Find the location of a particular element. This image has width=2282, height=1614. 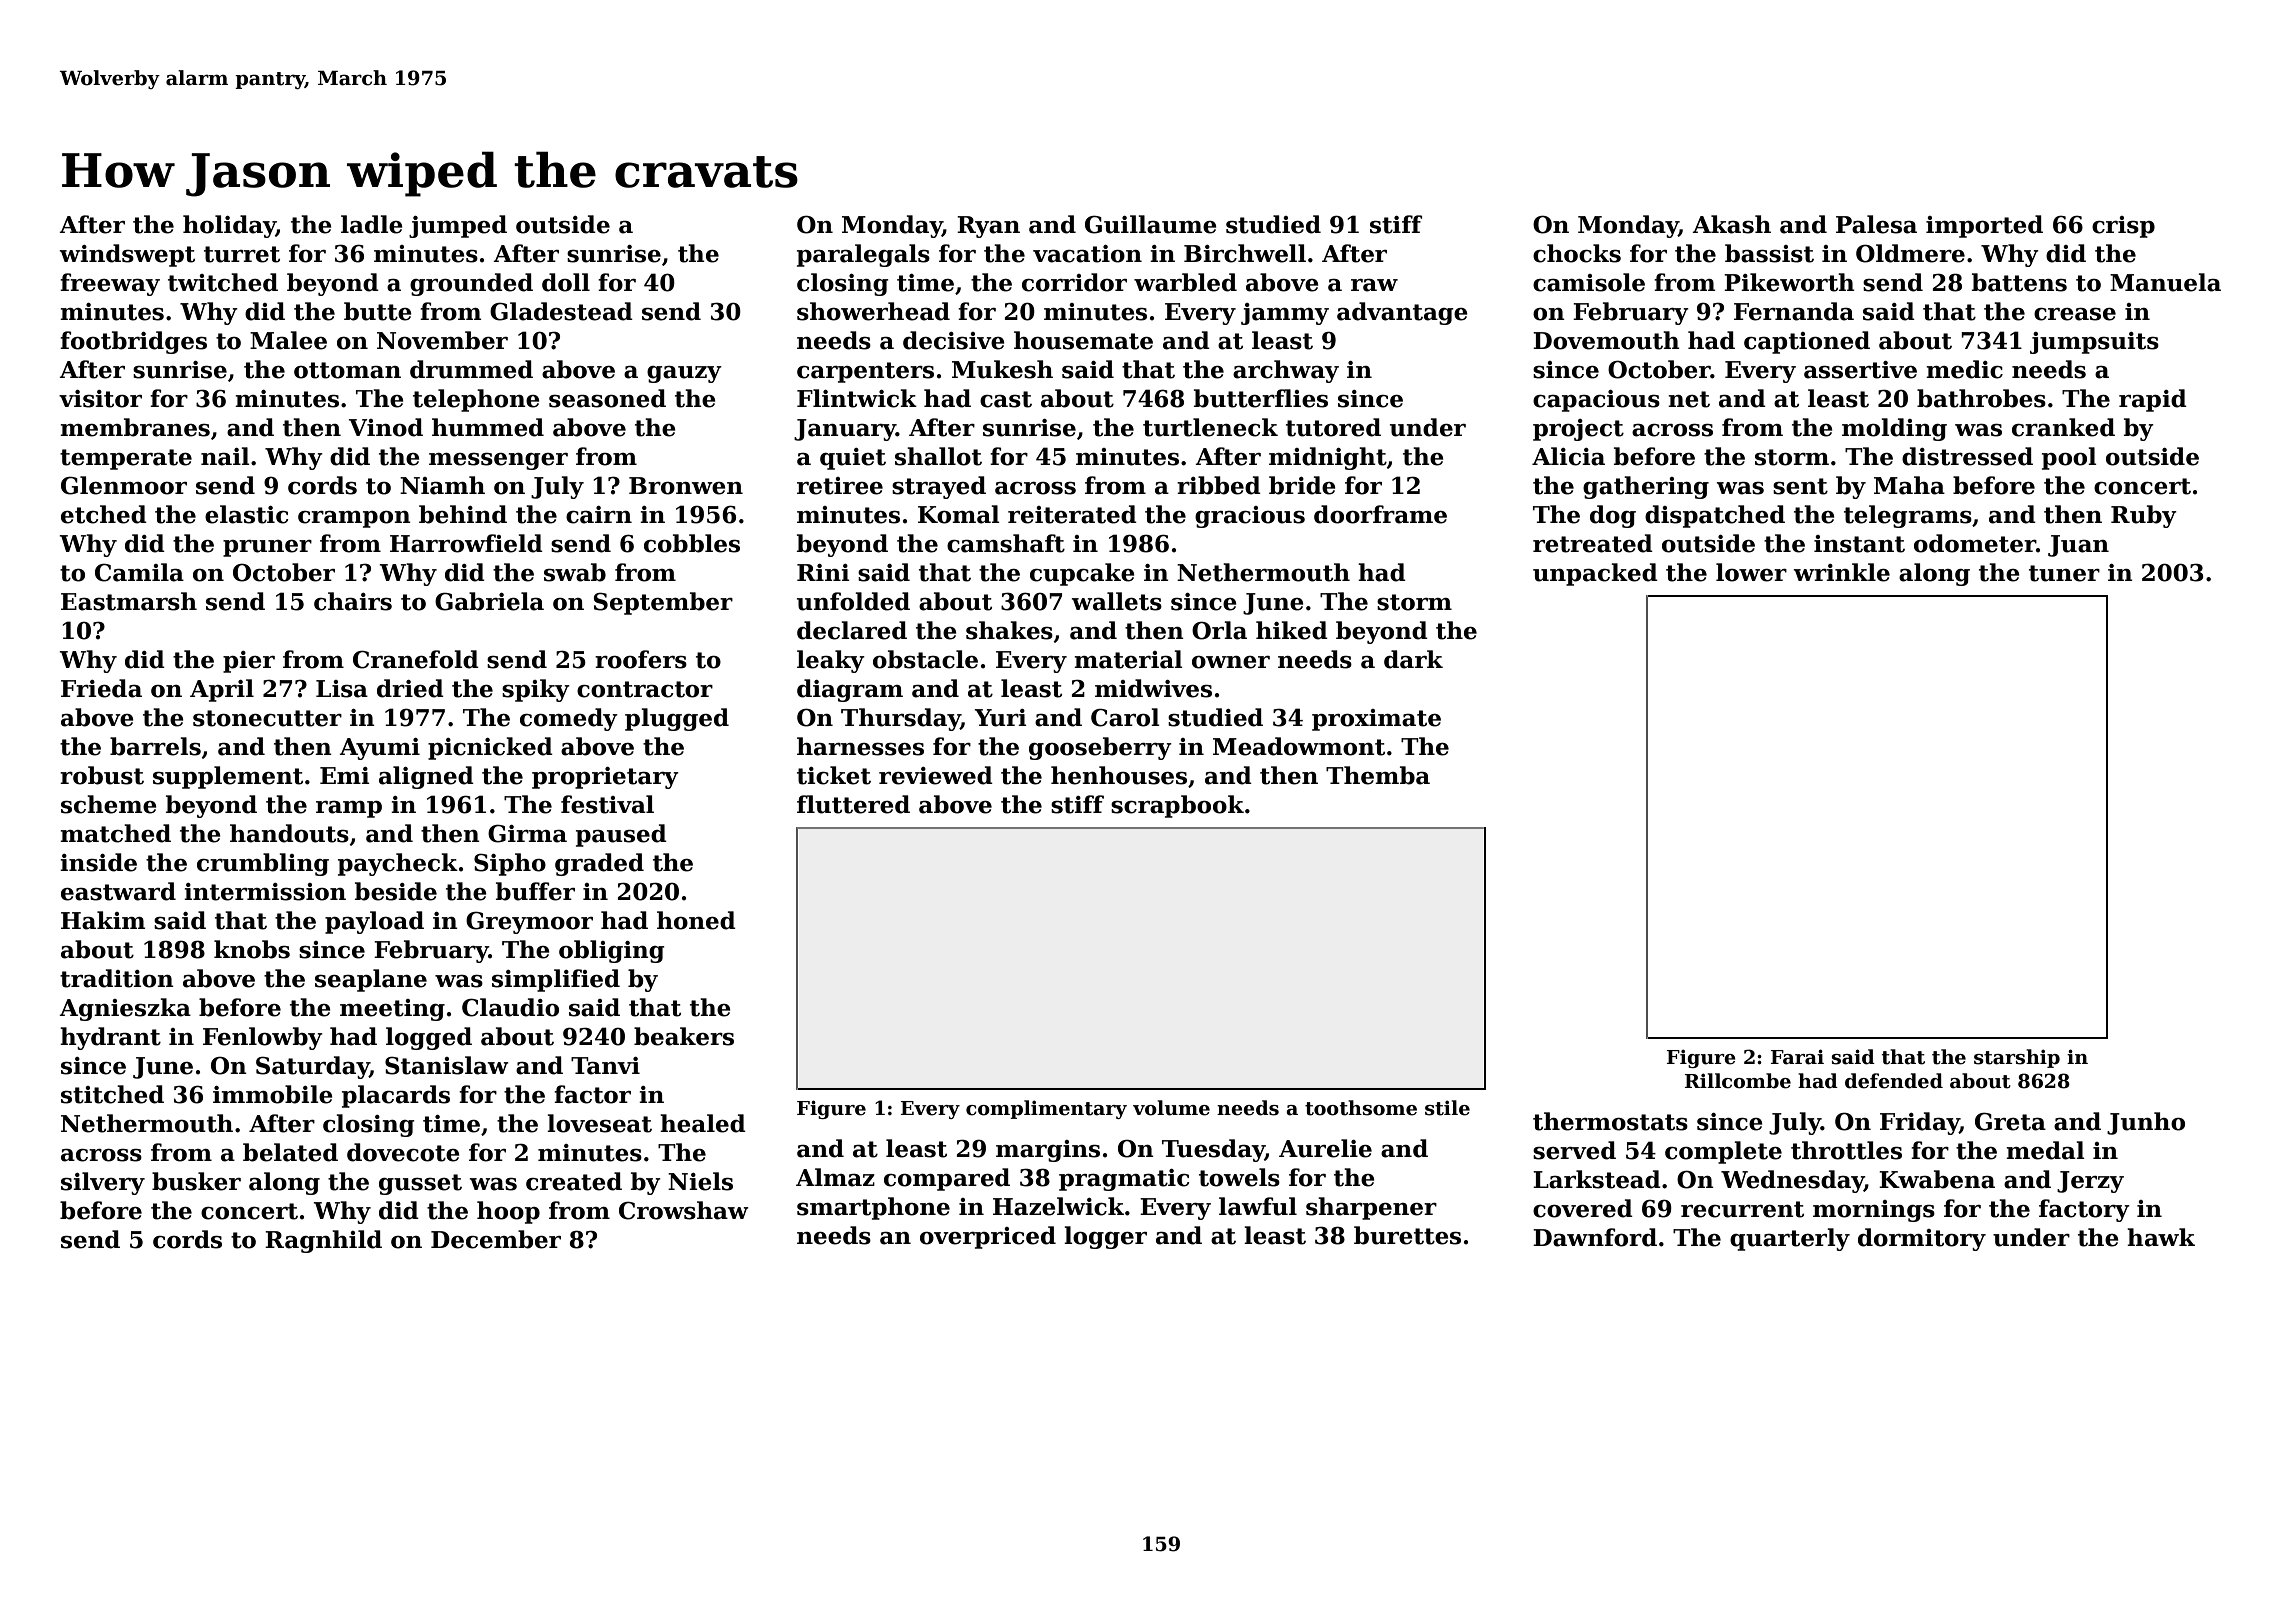

obliging is located at coordinates (612, 951).
